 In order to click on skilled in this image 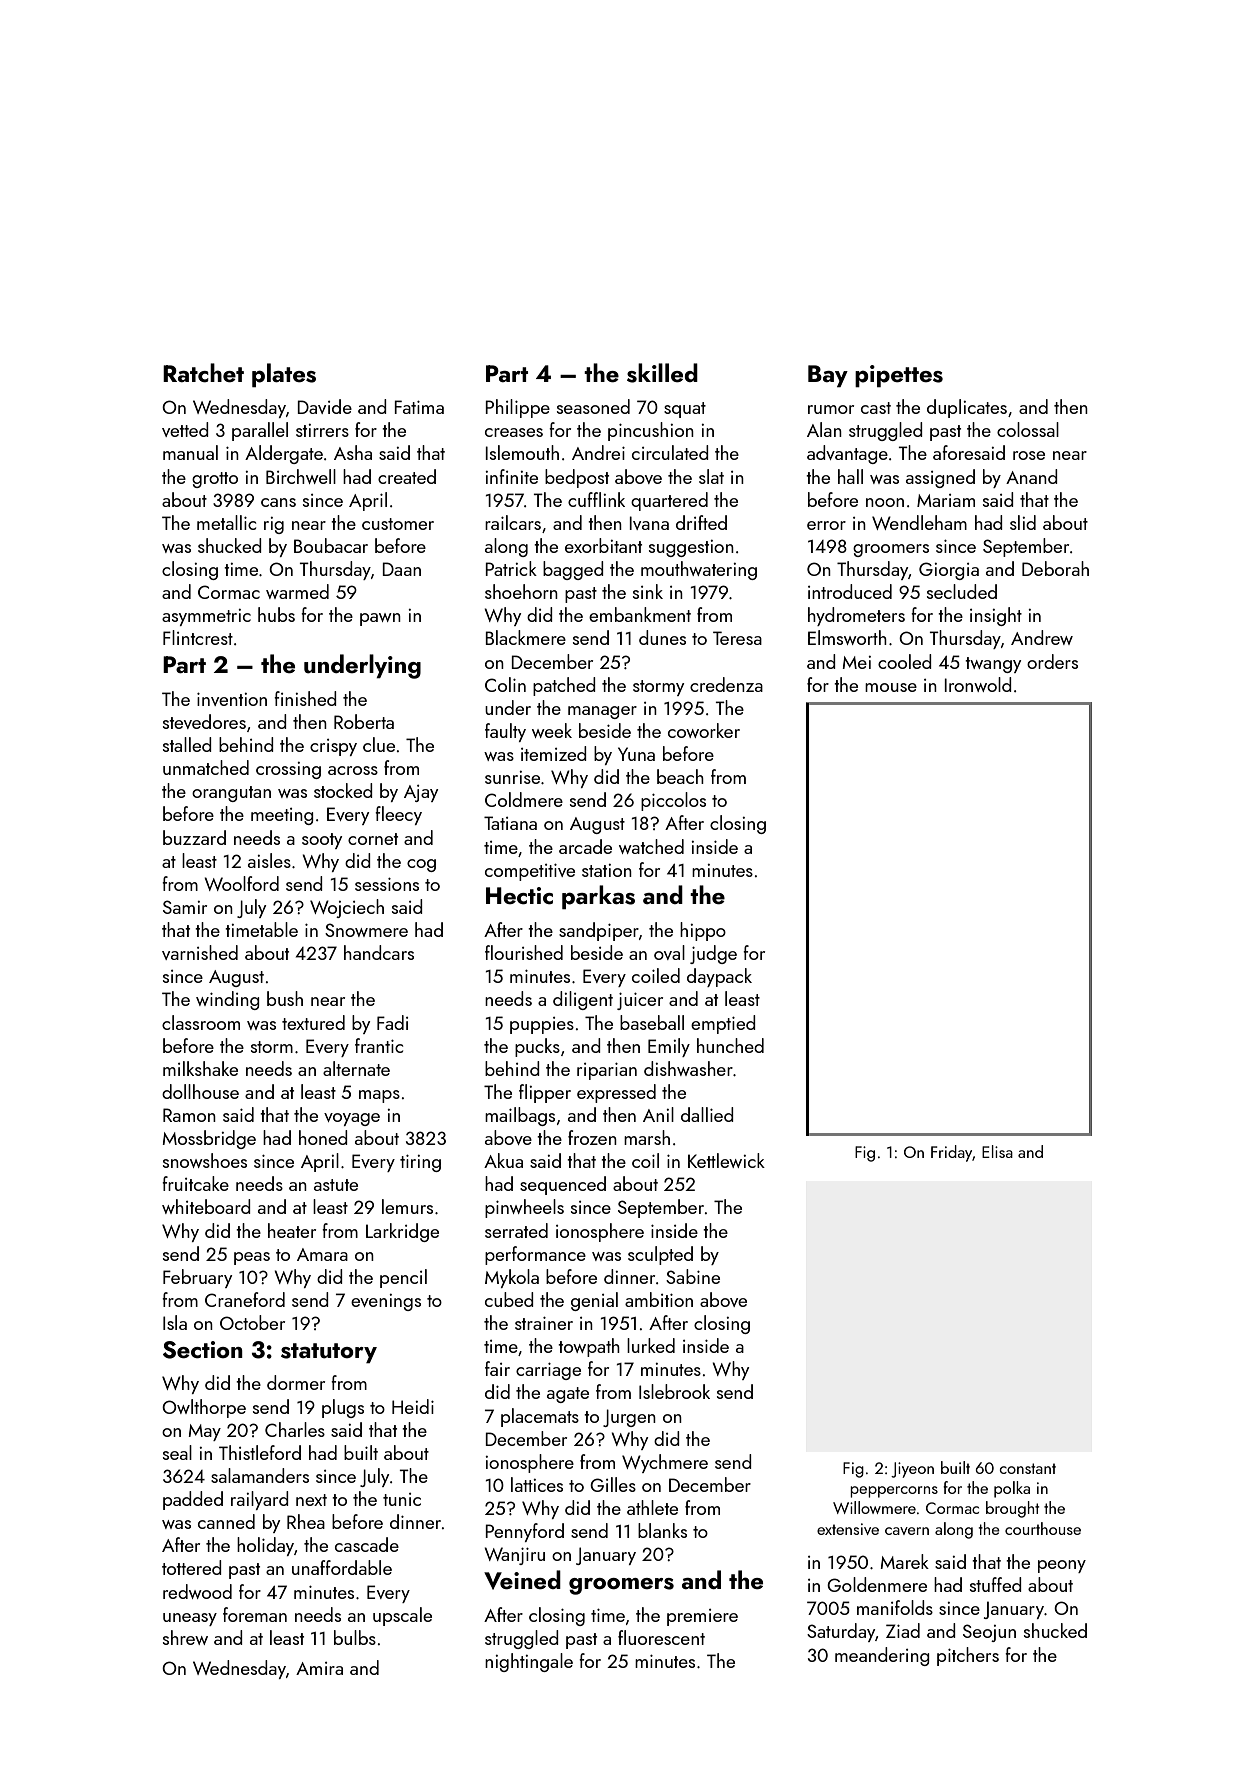, I will do `click(662, 373)`.
